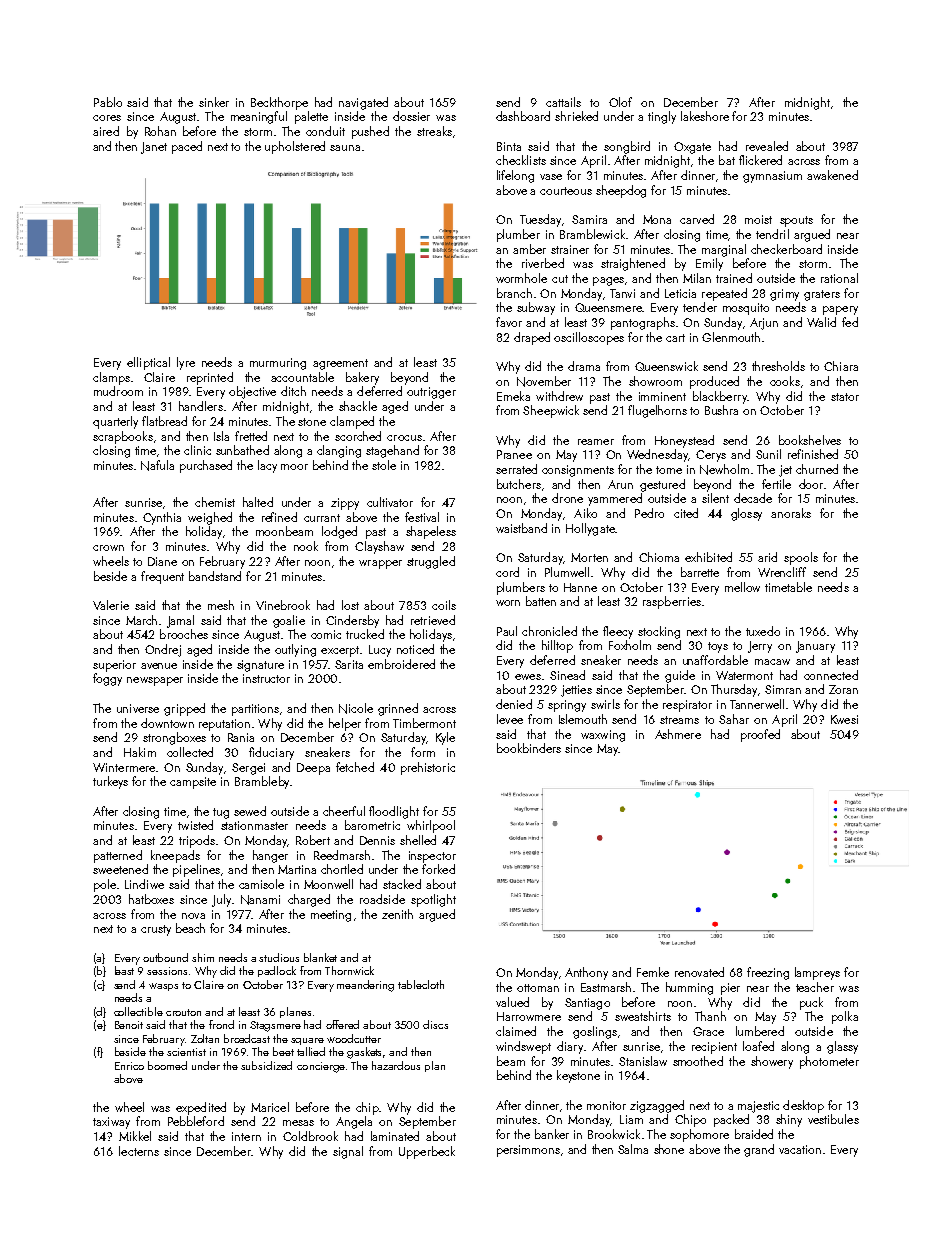 Image resolution: width=952 pixels, height=1233 pixels. Describe the element at coordinates (832, 175) in the screenshot. I see `awakened` at that location.
